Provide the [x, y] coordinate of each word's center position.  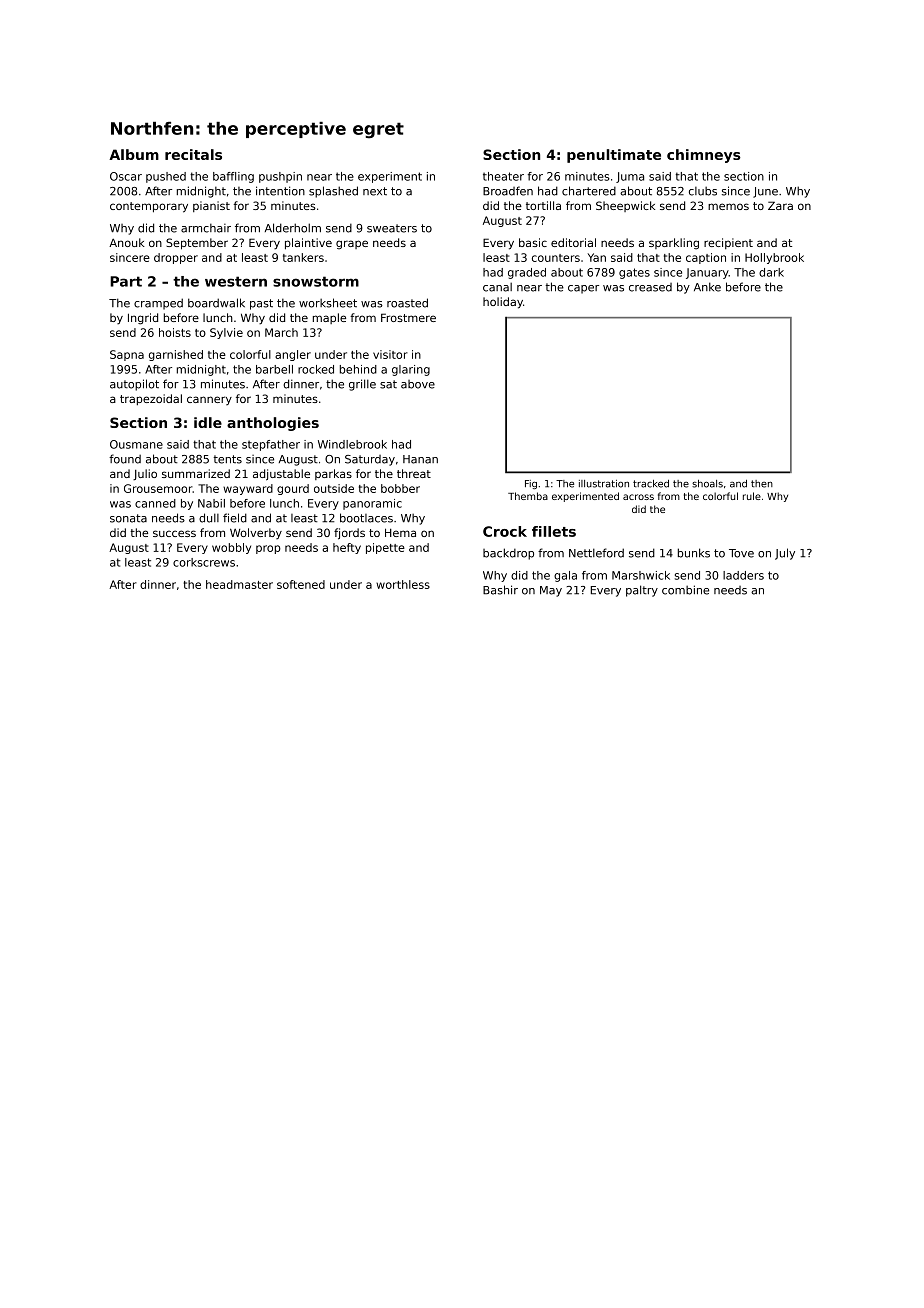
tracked [651, 484]
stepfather [271, 445]
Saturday [370, 460]
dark [771, 272]
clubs [703, 191]
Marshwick [641, 575]
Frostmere [408, 317]
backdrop [508, 554]
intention [280, 191]
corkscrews [204, 562]
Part [126, 281]
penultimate [614, 156]
